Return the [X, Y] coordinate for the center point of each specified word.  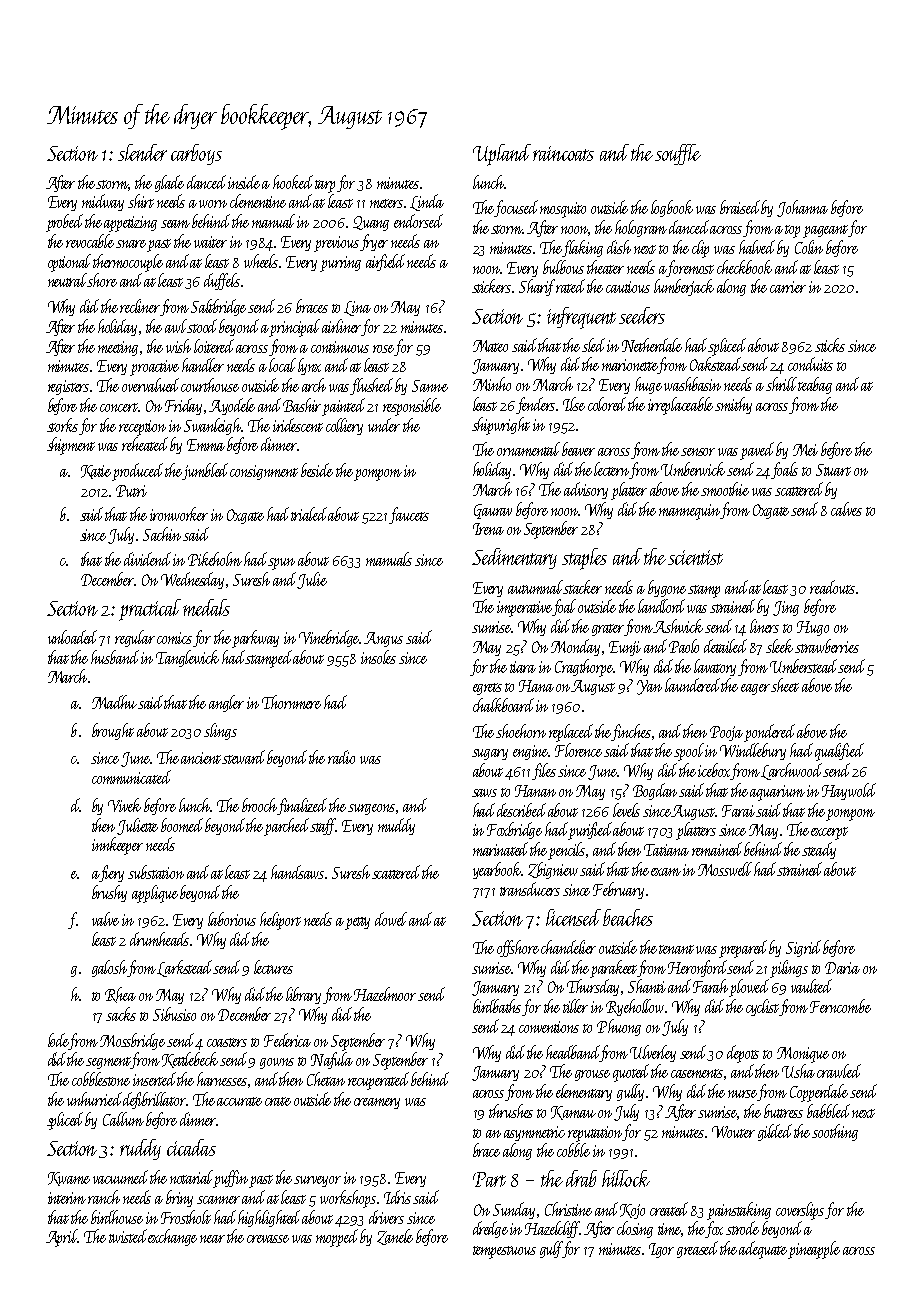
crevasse [268, 1239]
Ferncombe [840, 1006]
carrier [788, 287]
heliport [280, 921]
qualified [839, 752]
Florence [578, 750]
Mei [805, 450]
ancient [202, 758]
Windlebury [753, 751]
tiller [575, 1006]
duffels [222, 281]
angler [226, 703]
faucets [409, 515]
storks [62, 425]
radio [341, 757]
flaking [583, 248]
